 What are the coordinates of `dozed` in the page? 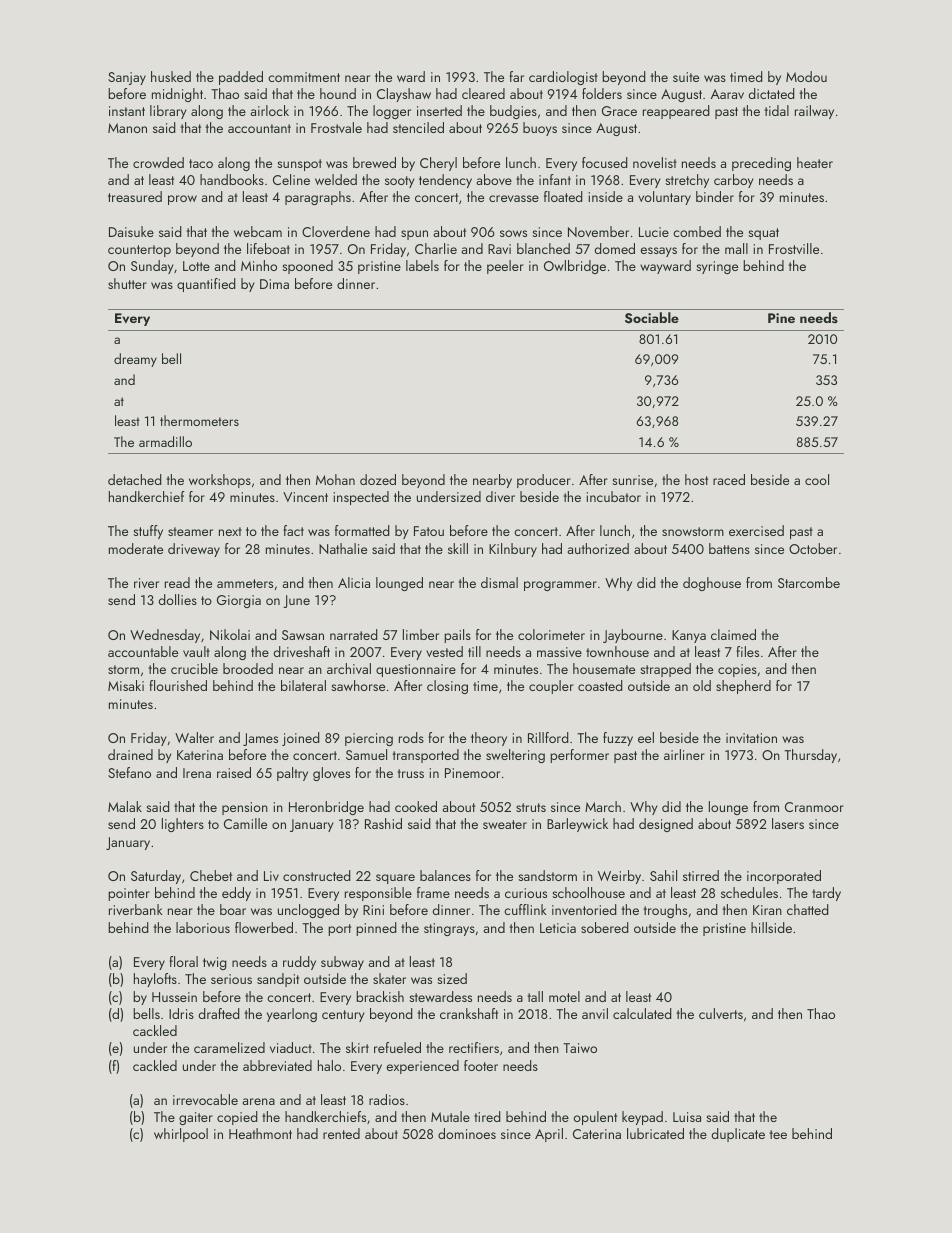 It's located at (378, 479).
